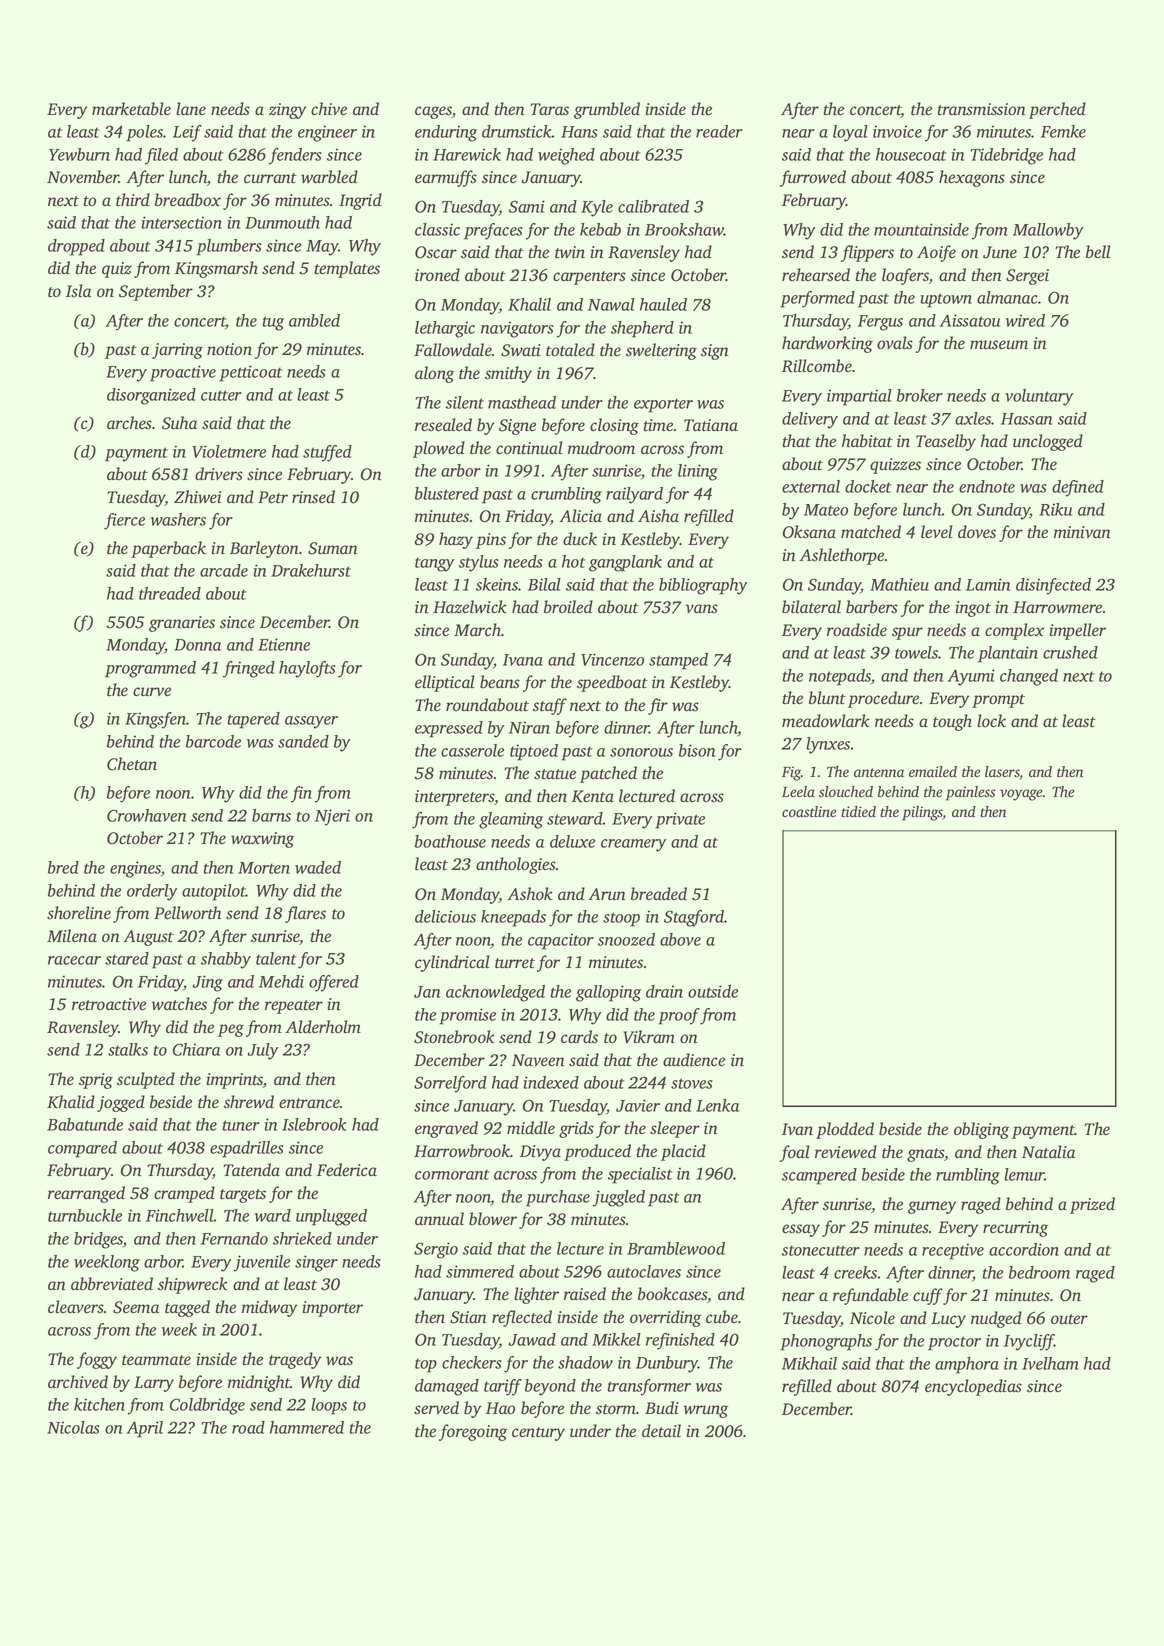 Image resolution: width=1164 pixels, height=1646 pixels. Describe the element at coordinates (97, 1360) in the screenshot. I see `foggy` at that location.
